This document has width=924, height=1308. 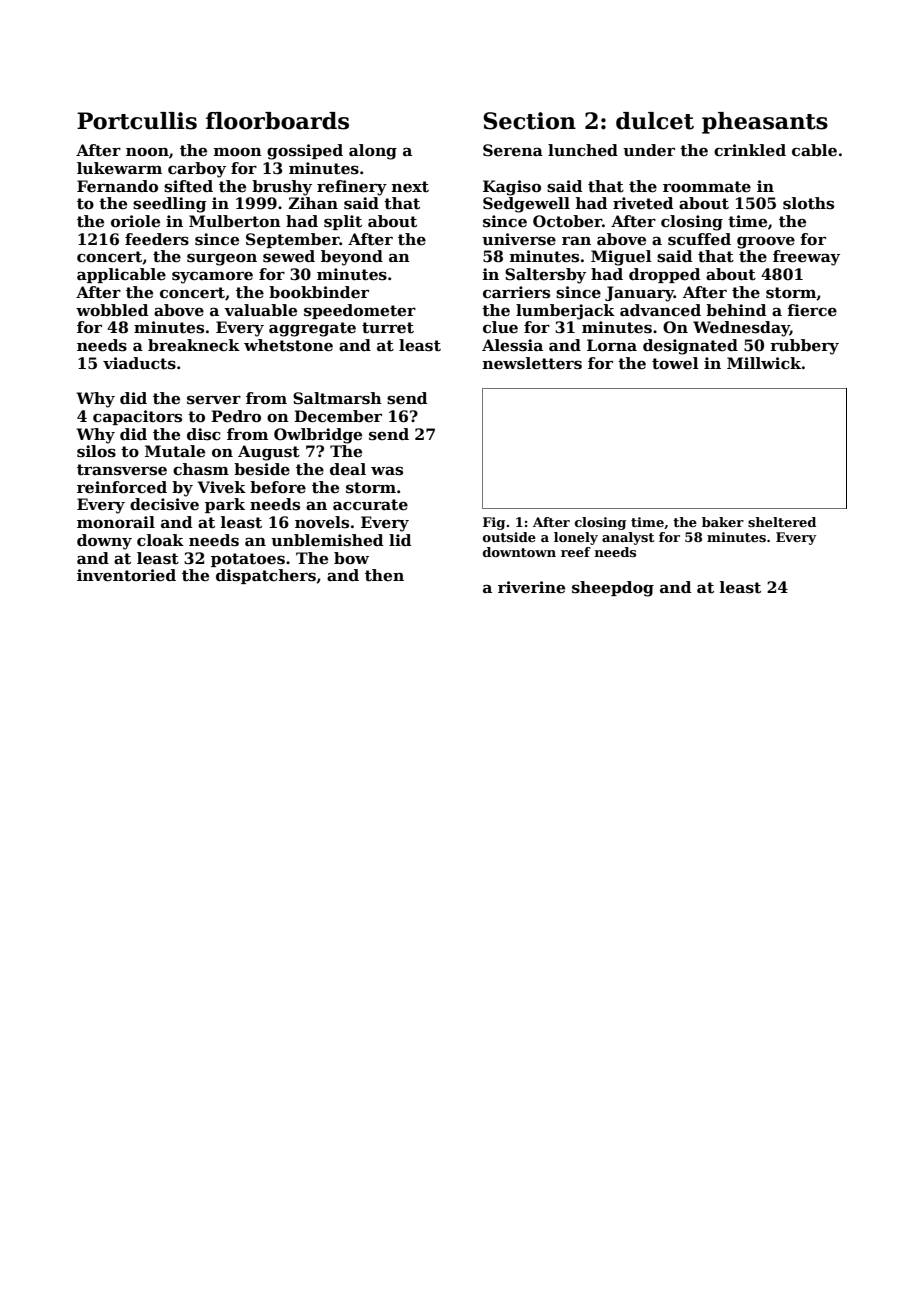 What do you see at coordinates (384, 575) in the document?
I see `then` at bounding box center [384, 575].
